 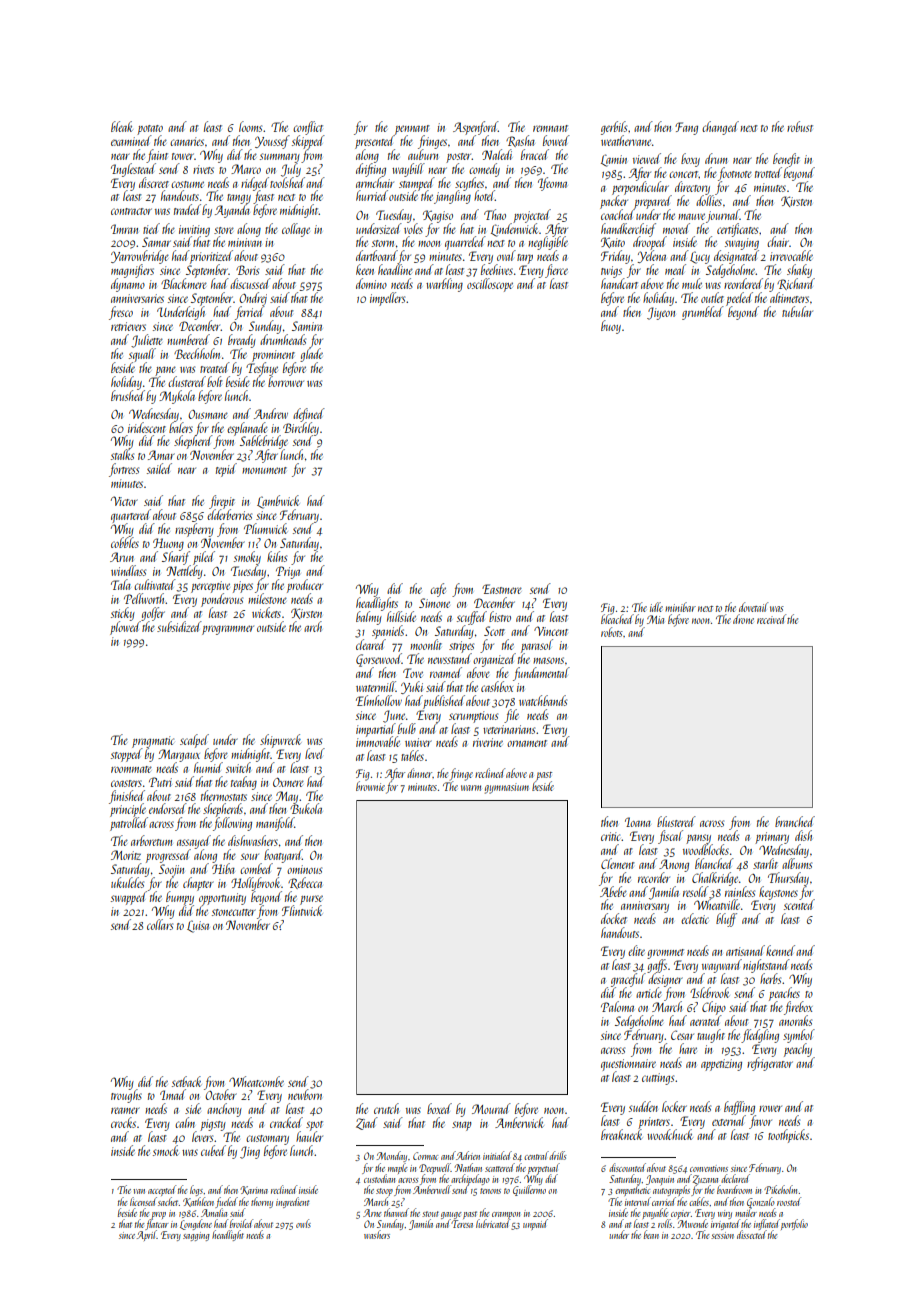 What do you see at coordinates (396, 1212) in the page?
I see `thawed` at bounding box center [396, 1212].
